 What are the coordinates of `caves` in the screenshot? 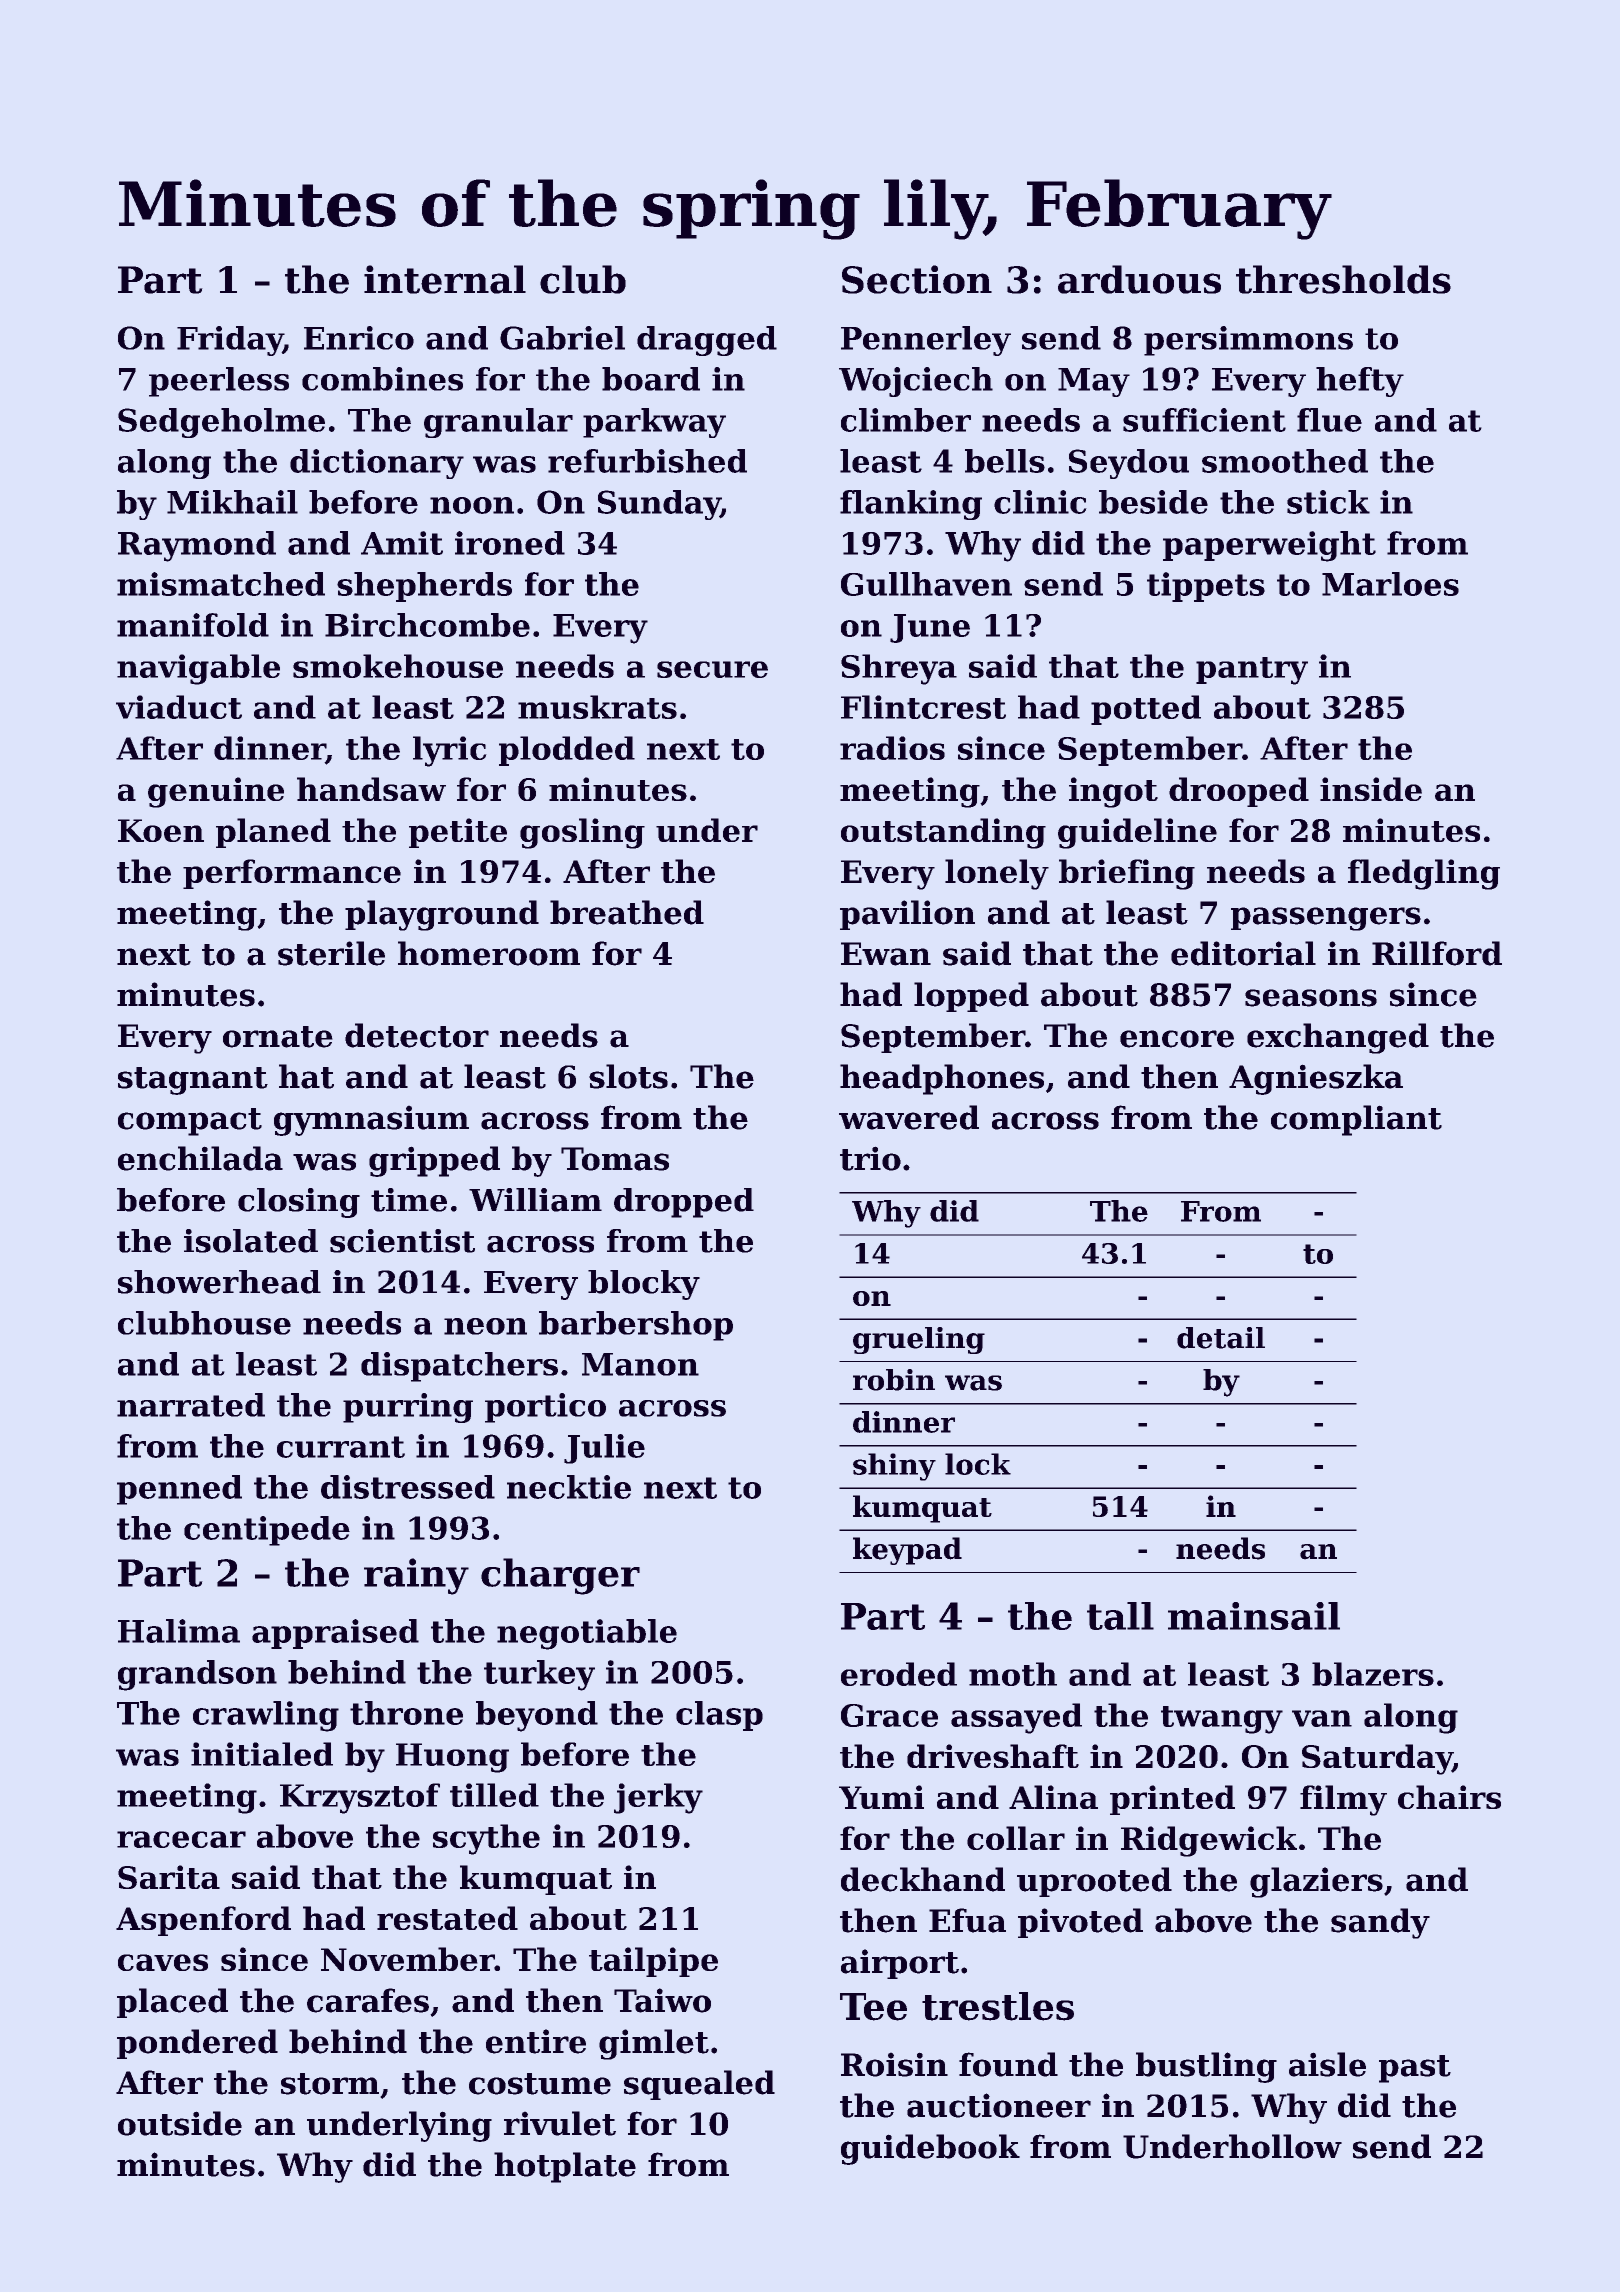 It's located at (163, 1962).
